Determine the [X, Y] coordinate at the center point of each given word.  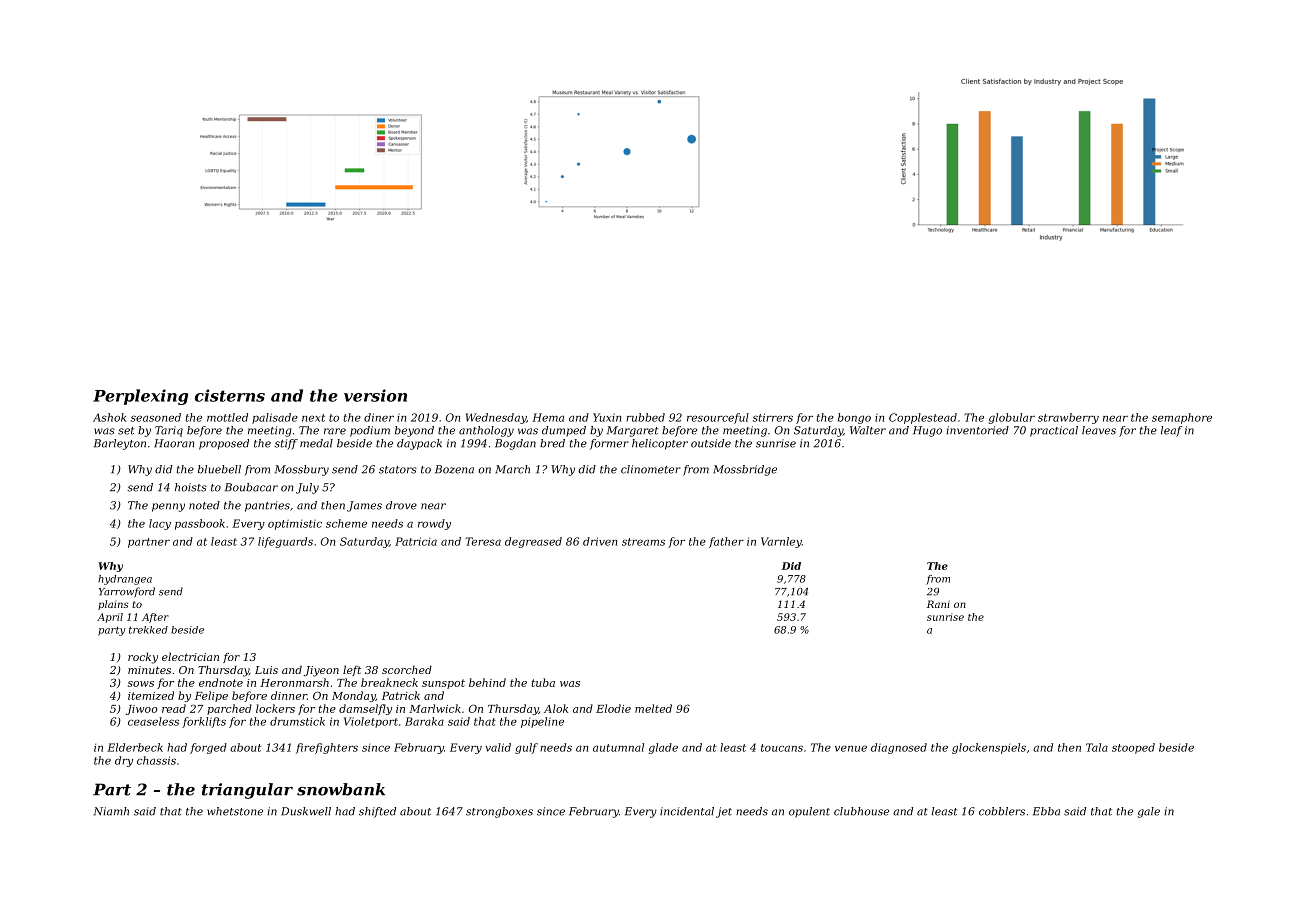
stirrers [773, 417]
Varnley [781, 542]
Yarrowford [127, 592]
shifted [377, 812]
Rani [938, 604]
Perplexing [140, 397]
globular [1012, 418]
